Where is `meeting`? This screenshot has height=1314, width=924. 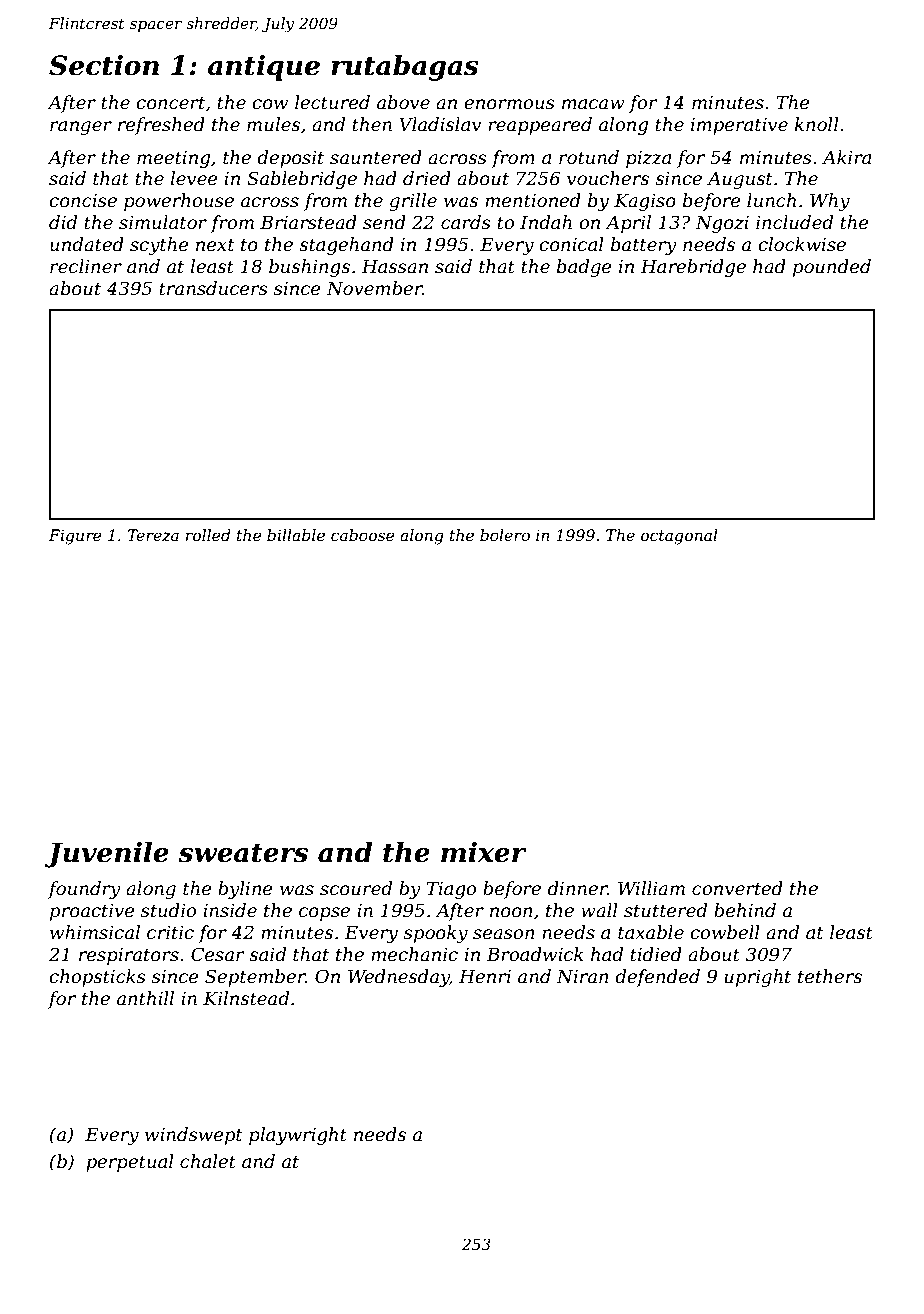
meeting is located at coordinates (173, 159).
